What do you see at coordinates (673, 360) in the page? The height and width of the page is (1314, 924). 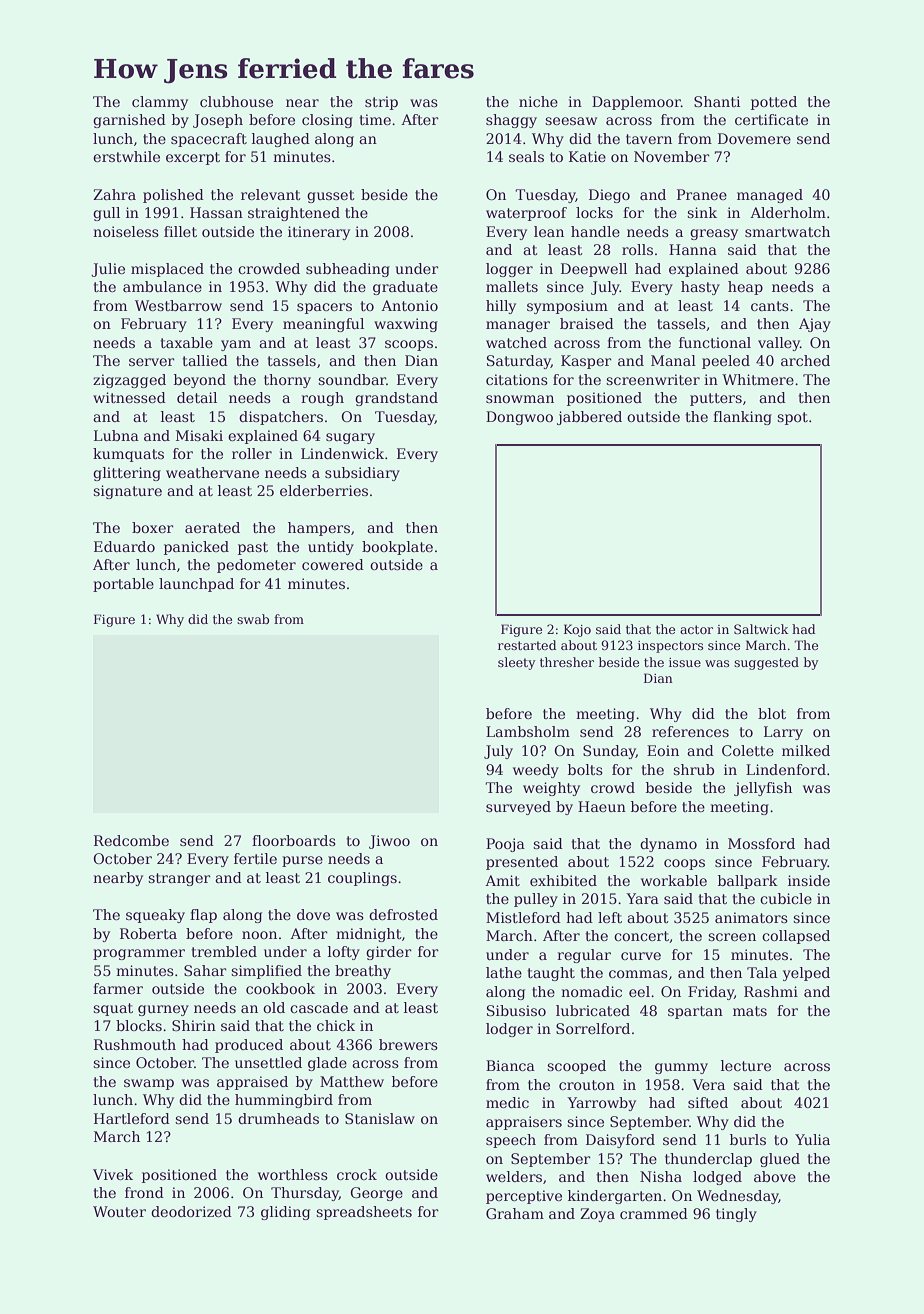 I see `Manal` at bounding box center [673, 360].
